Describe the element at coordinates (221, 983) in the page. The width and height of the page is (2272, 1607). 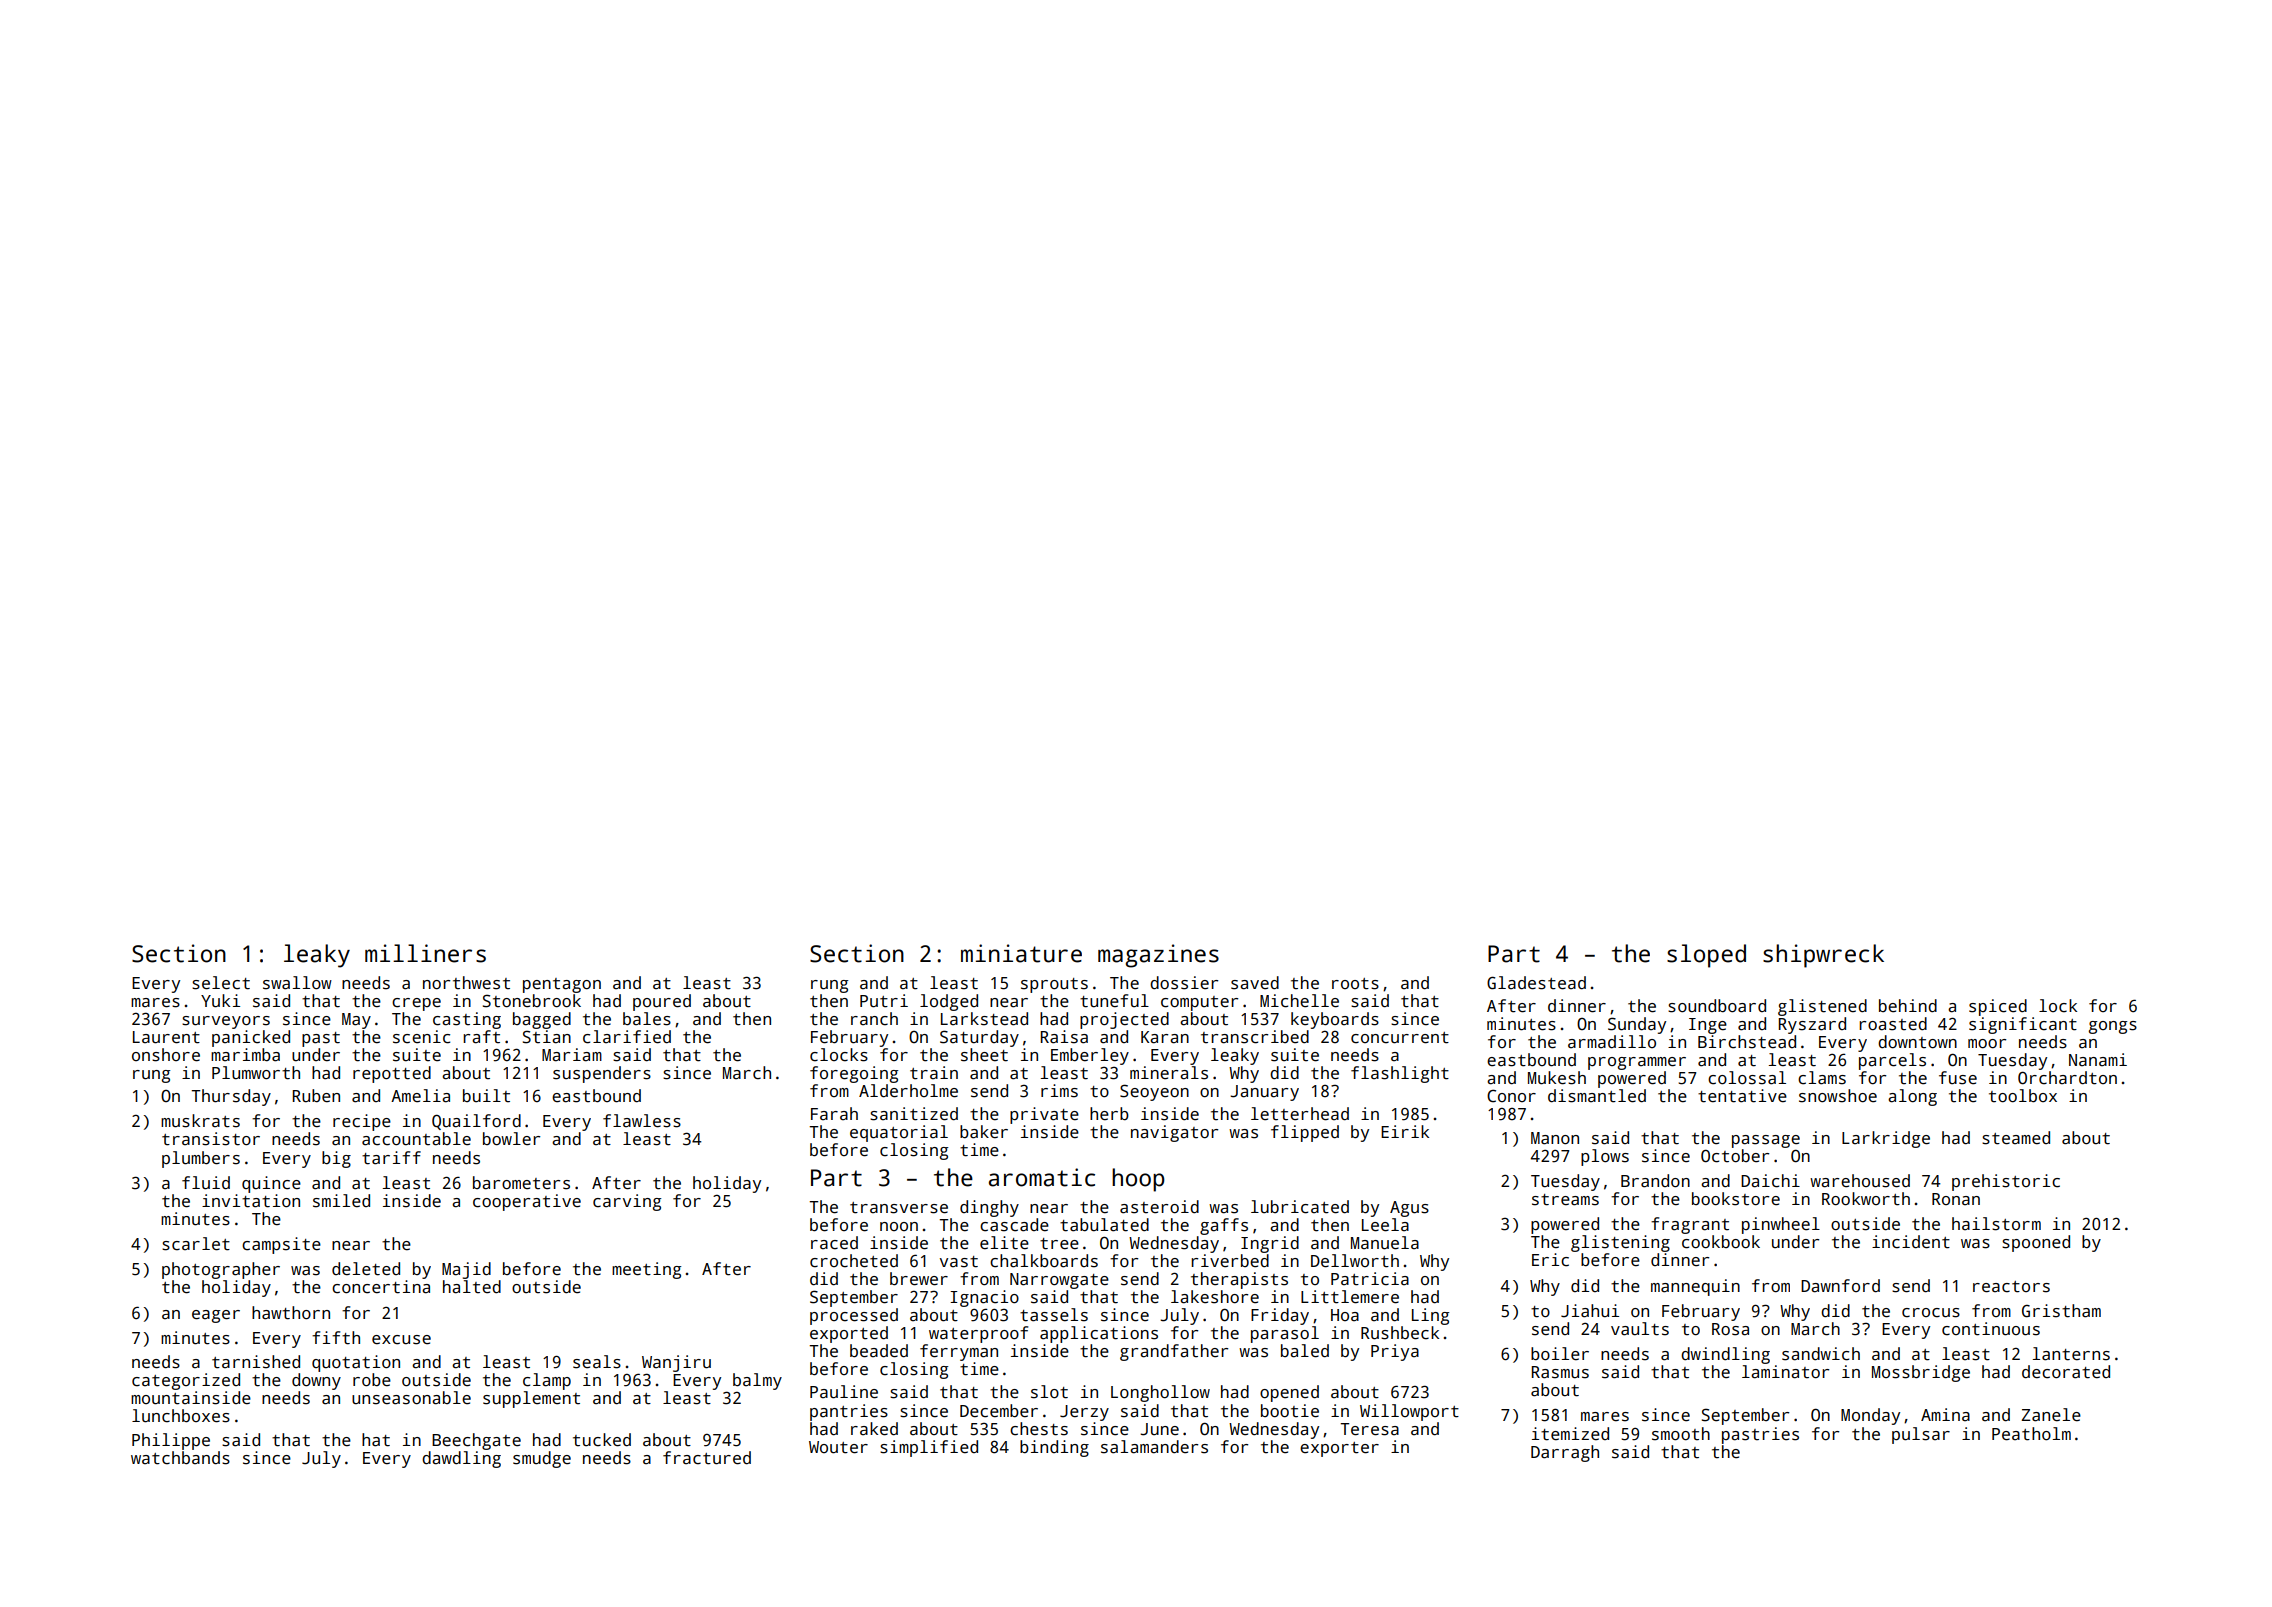
I see `select` at that location.
